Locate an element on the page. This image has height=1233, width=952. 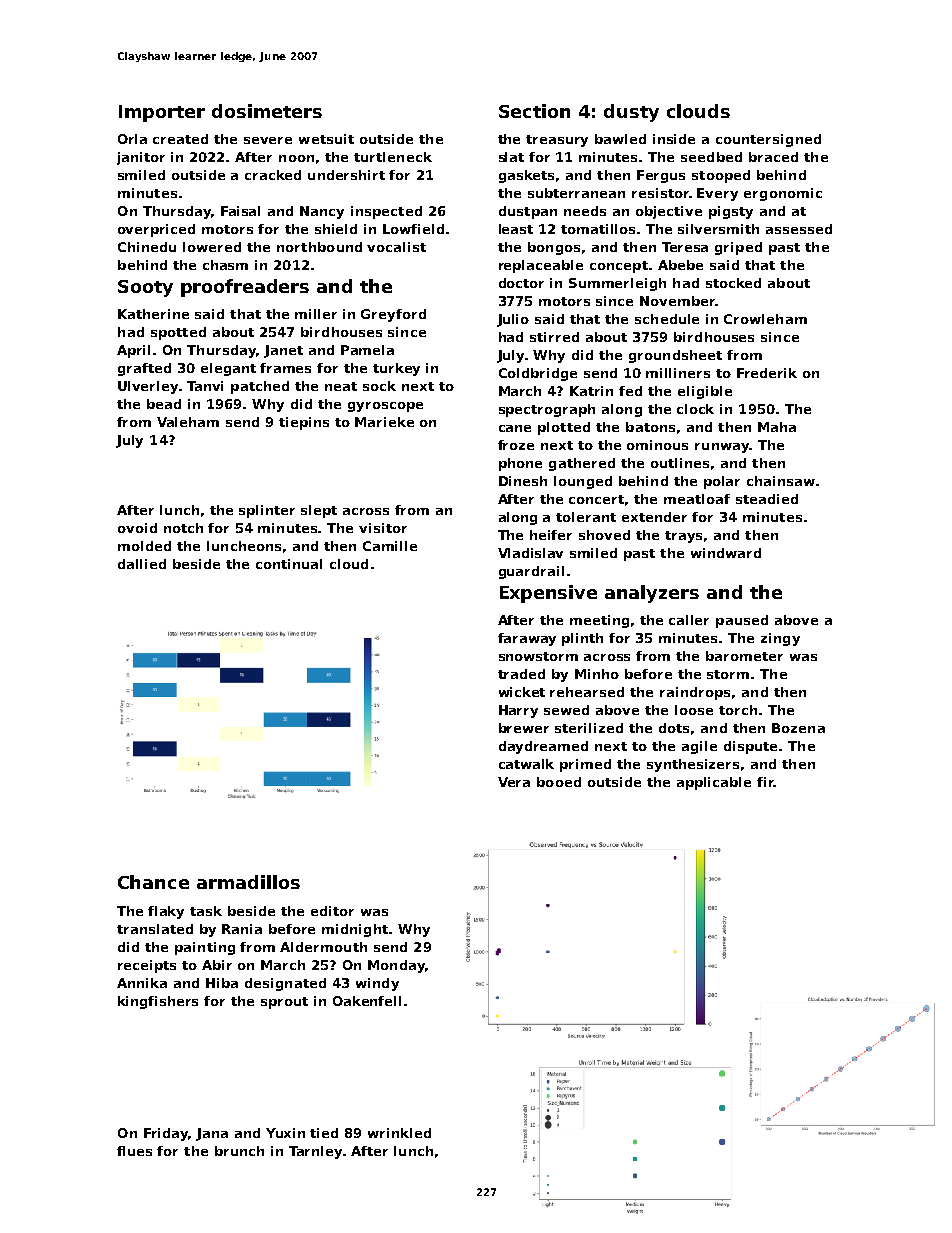
midnight is located at coordinates (355, 930).
